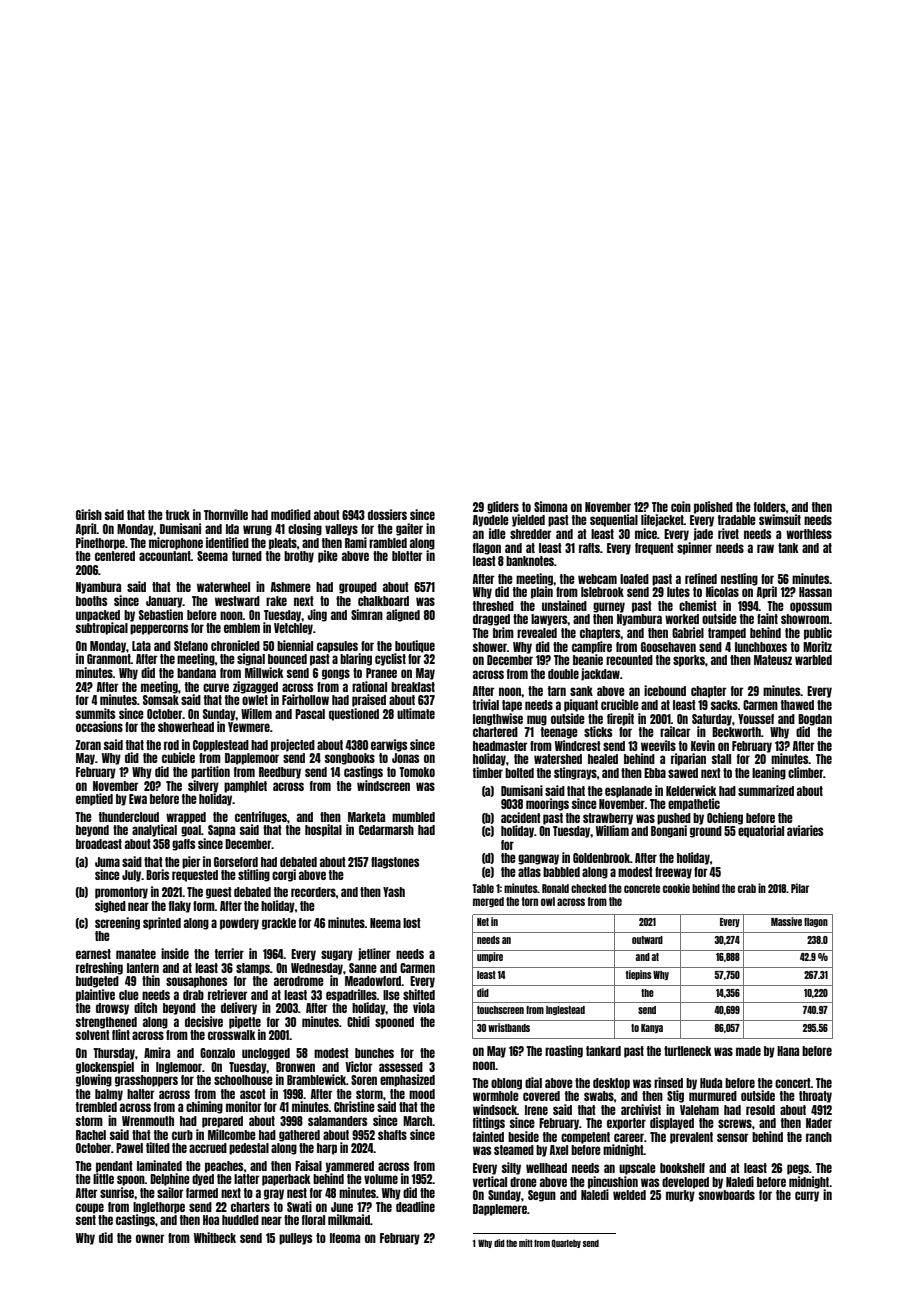  I want to click on Ifeoma, so click(345, 1238).
